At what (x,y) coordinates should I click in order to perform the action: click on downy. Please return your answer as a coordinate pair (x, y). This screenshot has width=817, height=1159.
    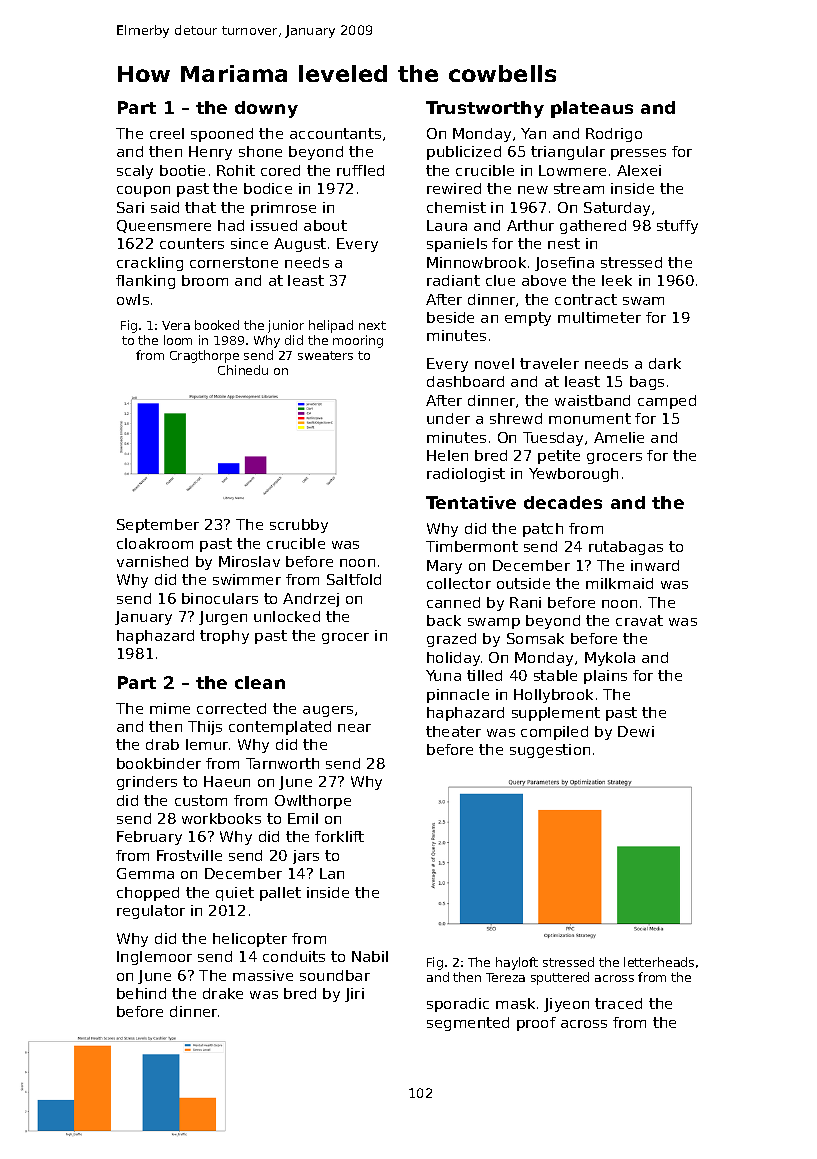
    Looking at the image, I should click on (266, 109).
